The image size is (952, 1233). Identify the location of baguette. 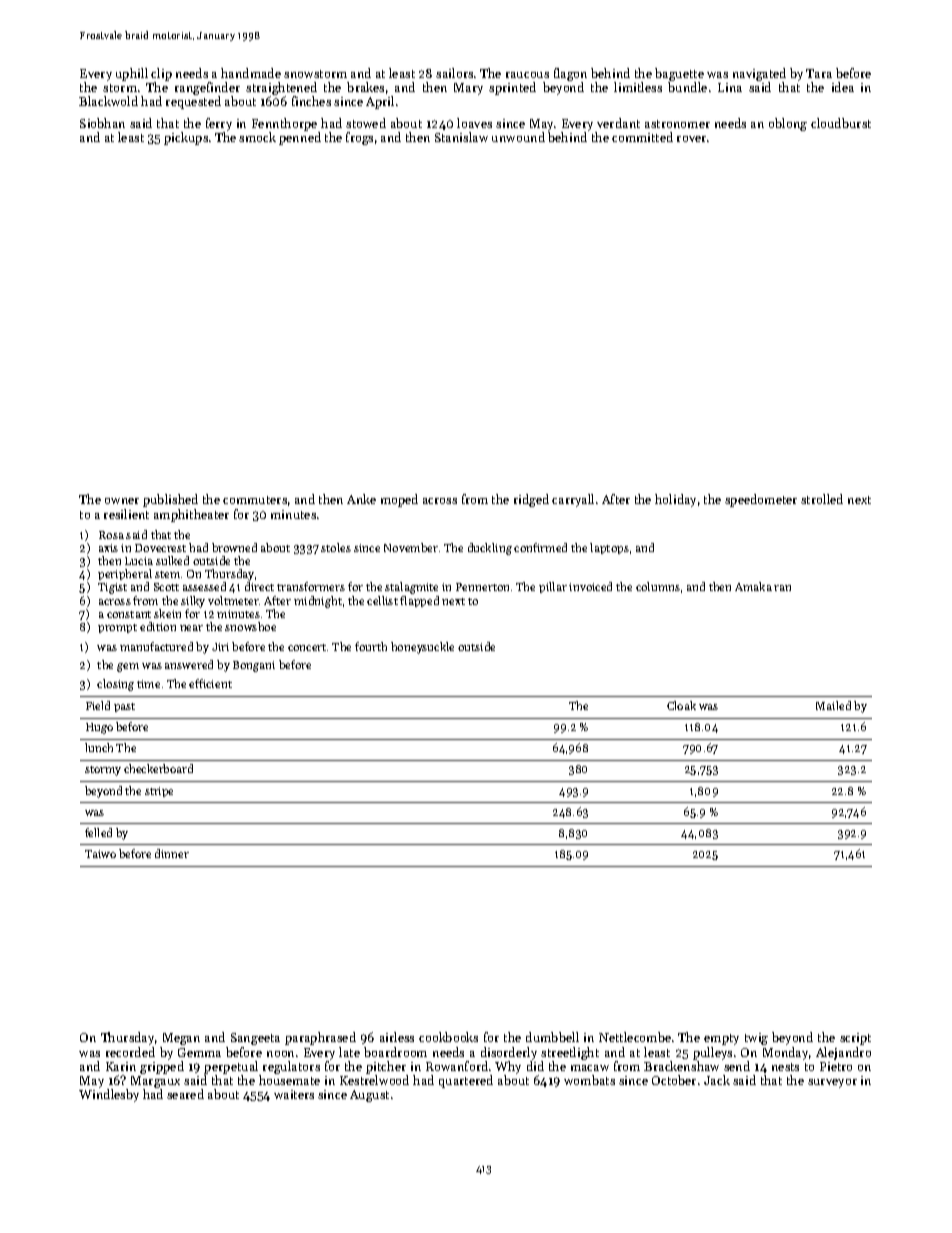
(679, 74).
